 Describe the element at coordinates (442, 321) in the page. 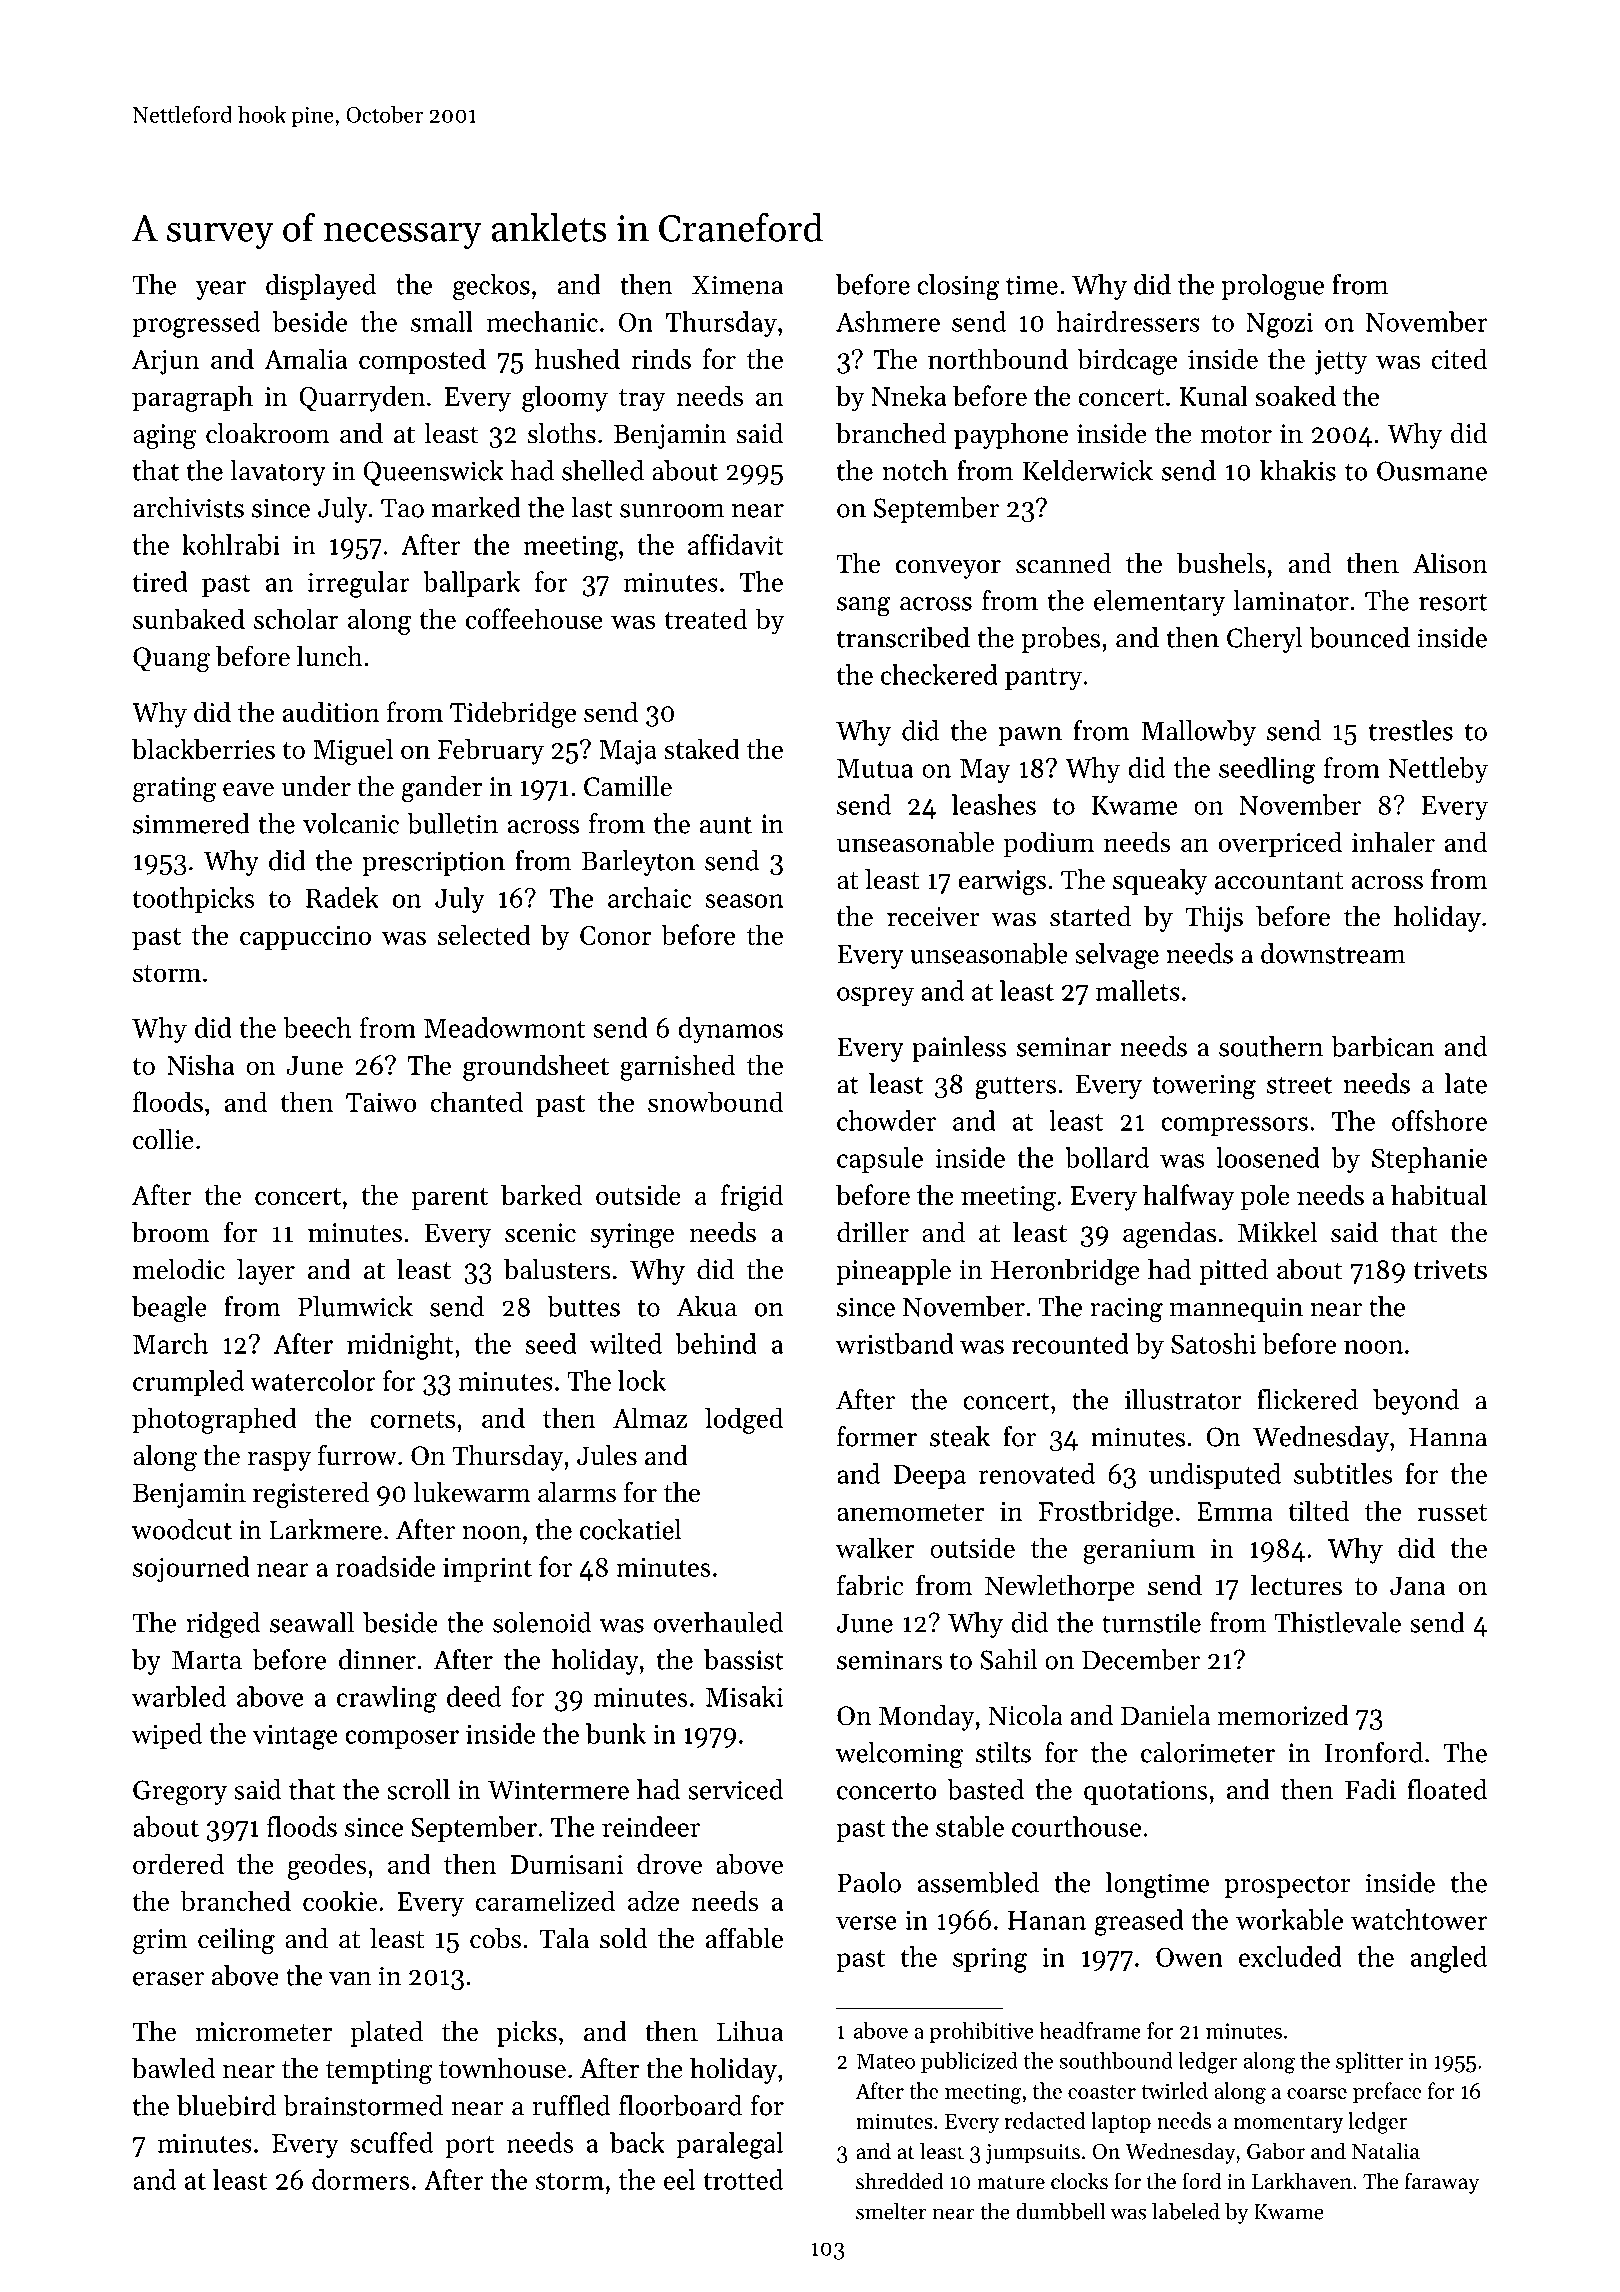

I see `small` at that location.
